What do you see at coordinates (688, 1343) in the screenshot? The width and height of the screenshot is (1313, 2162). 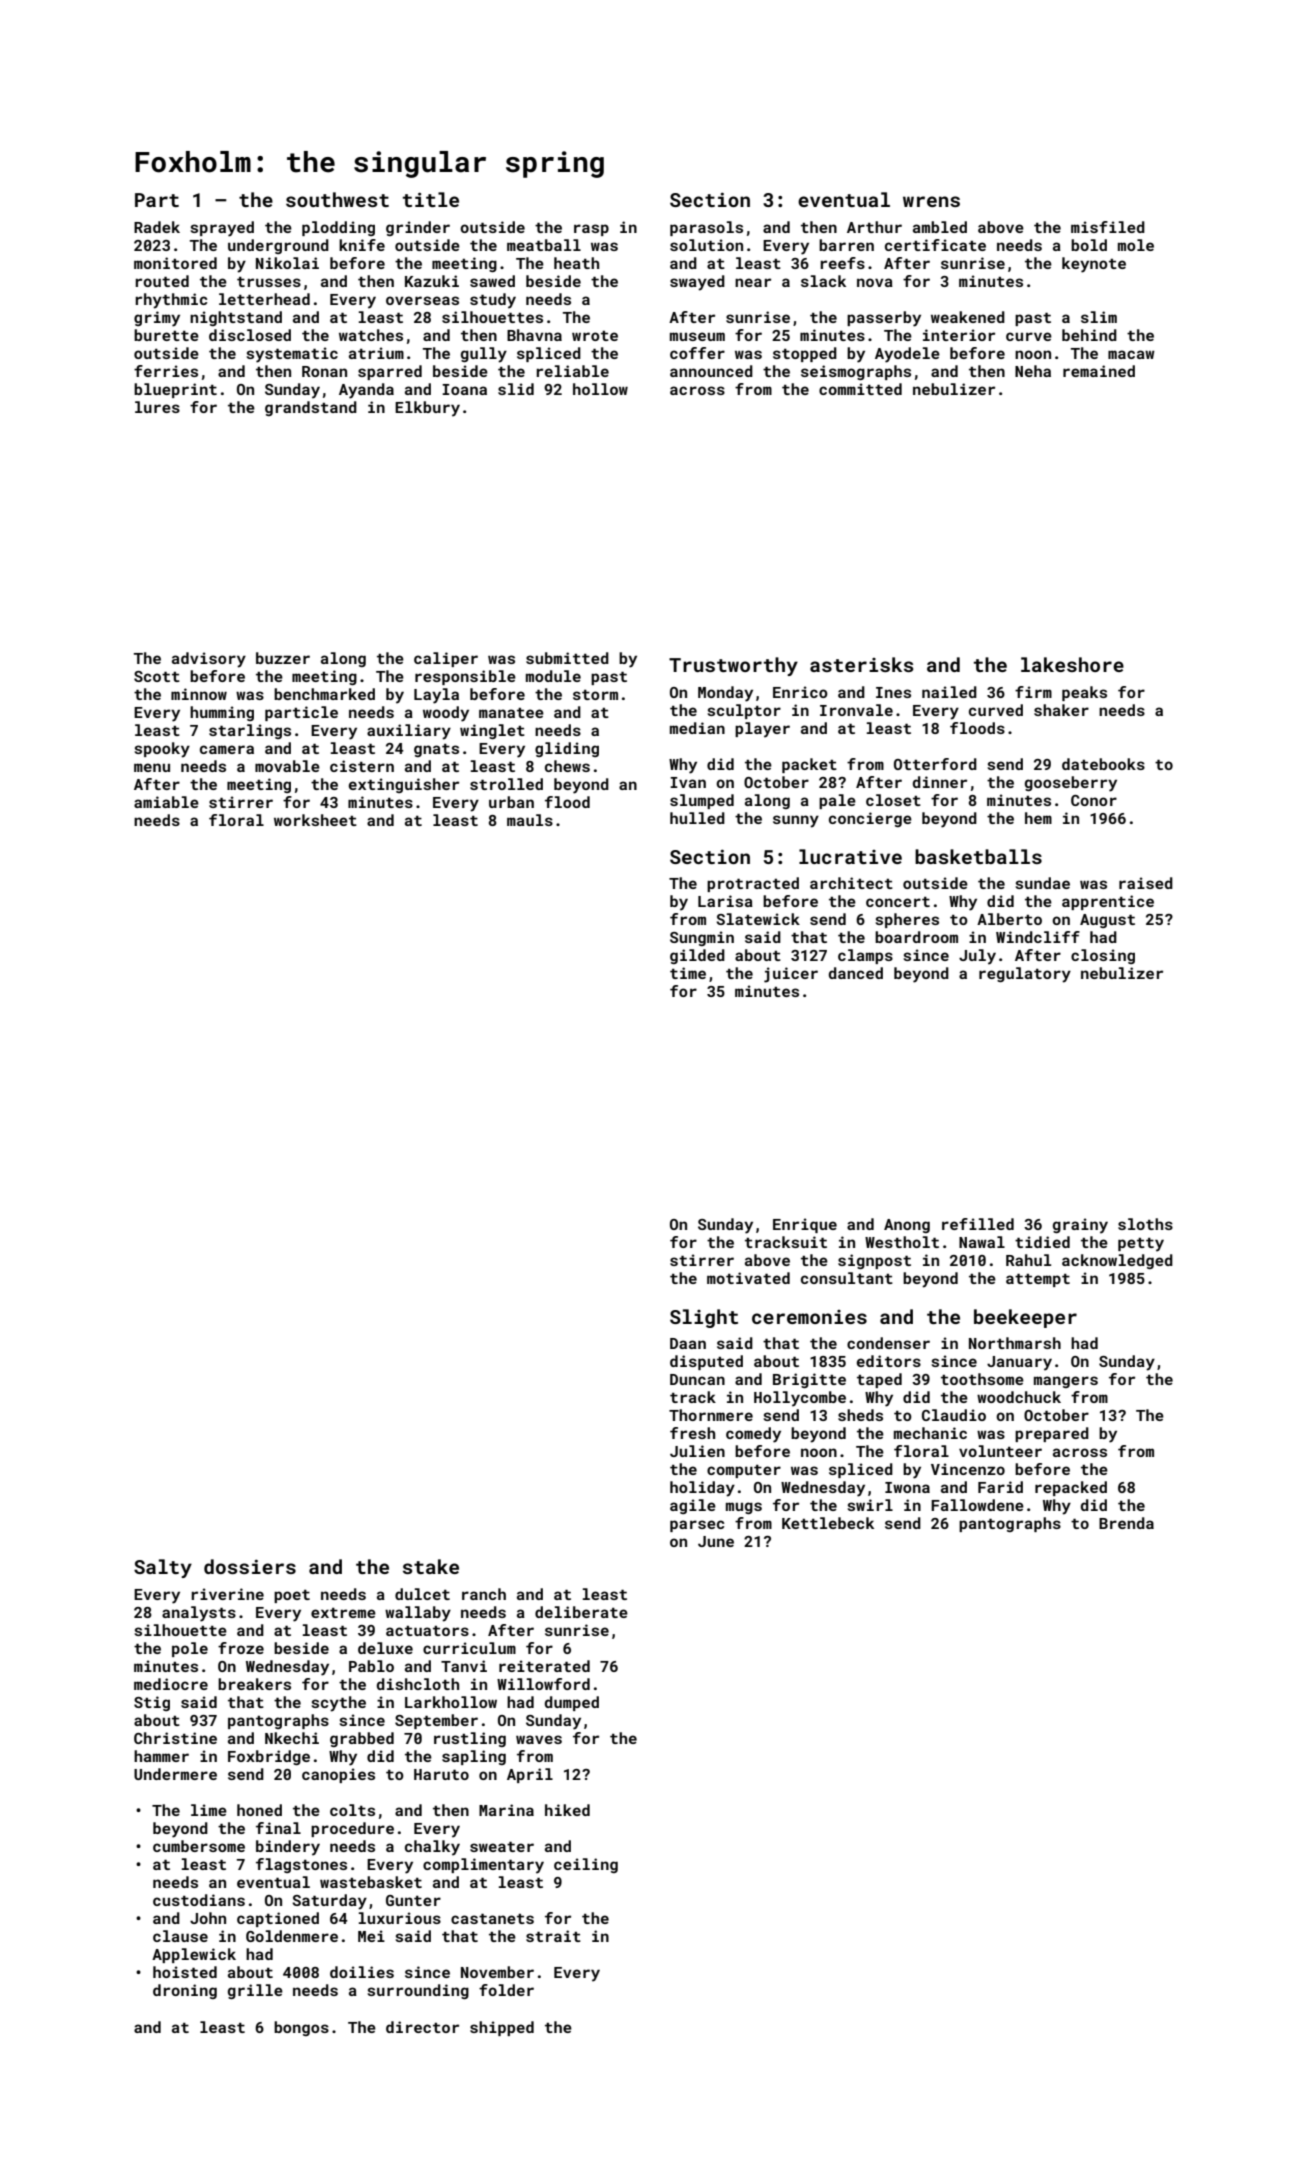 I see `Daan` at bounding box center [688, 1343].
